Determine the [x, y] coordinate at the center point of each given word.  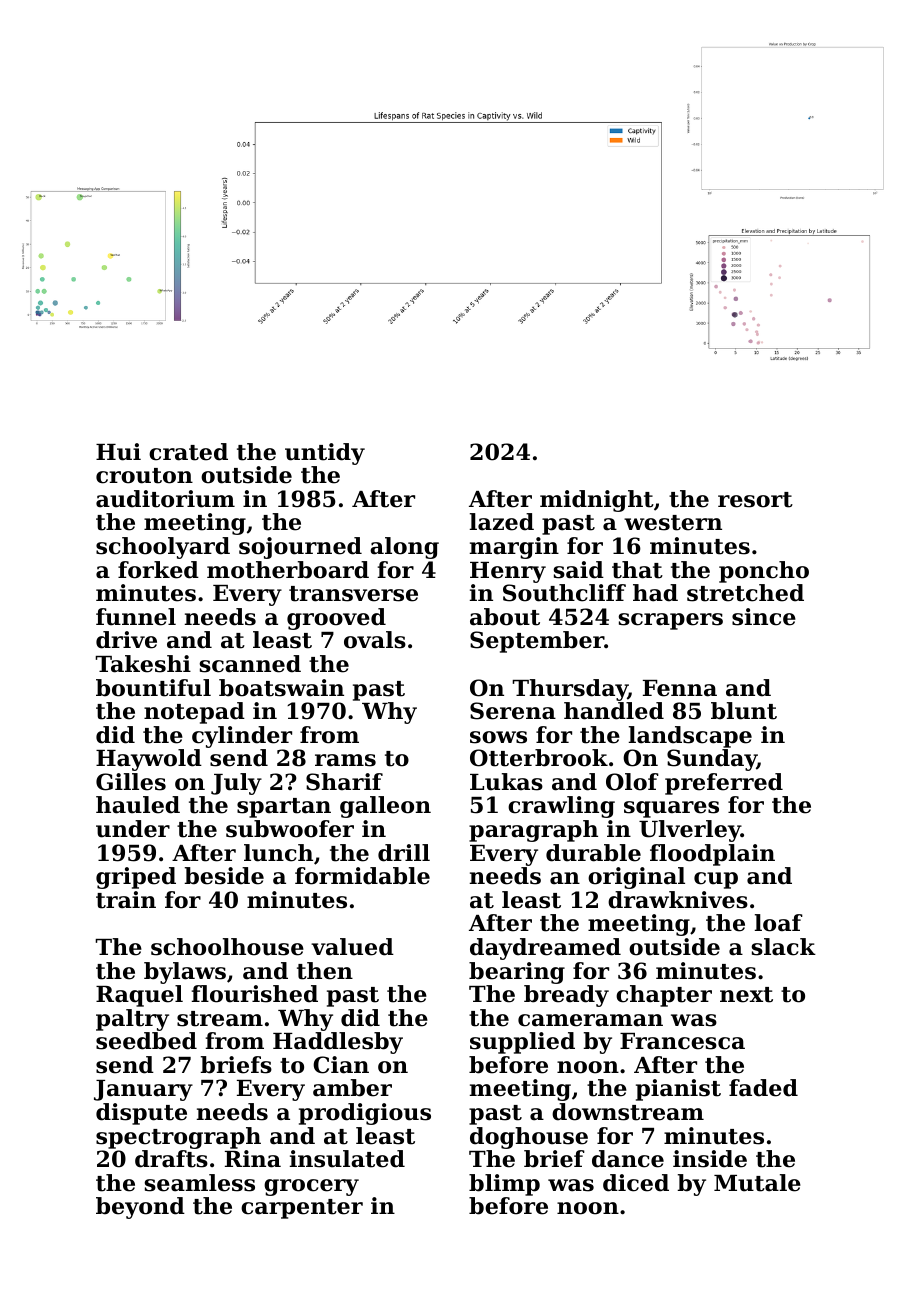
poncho [764, 572]
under [133, 829]
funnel [136, 617]
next [746, 995]
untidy [325, 454]
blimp [504, 1185]
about [505, 617]
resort [755, 500]
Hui [118, 452]
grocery [311, 1187]
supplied [522, 1043]
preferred [724, 784]
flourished [255, 994]
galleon [385, 807]
